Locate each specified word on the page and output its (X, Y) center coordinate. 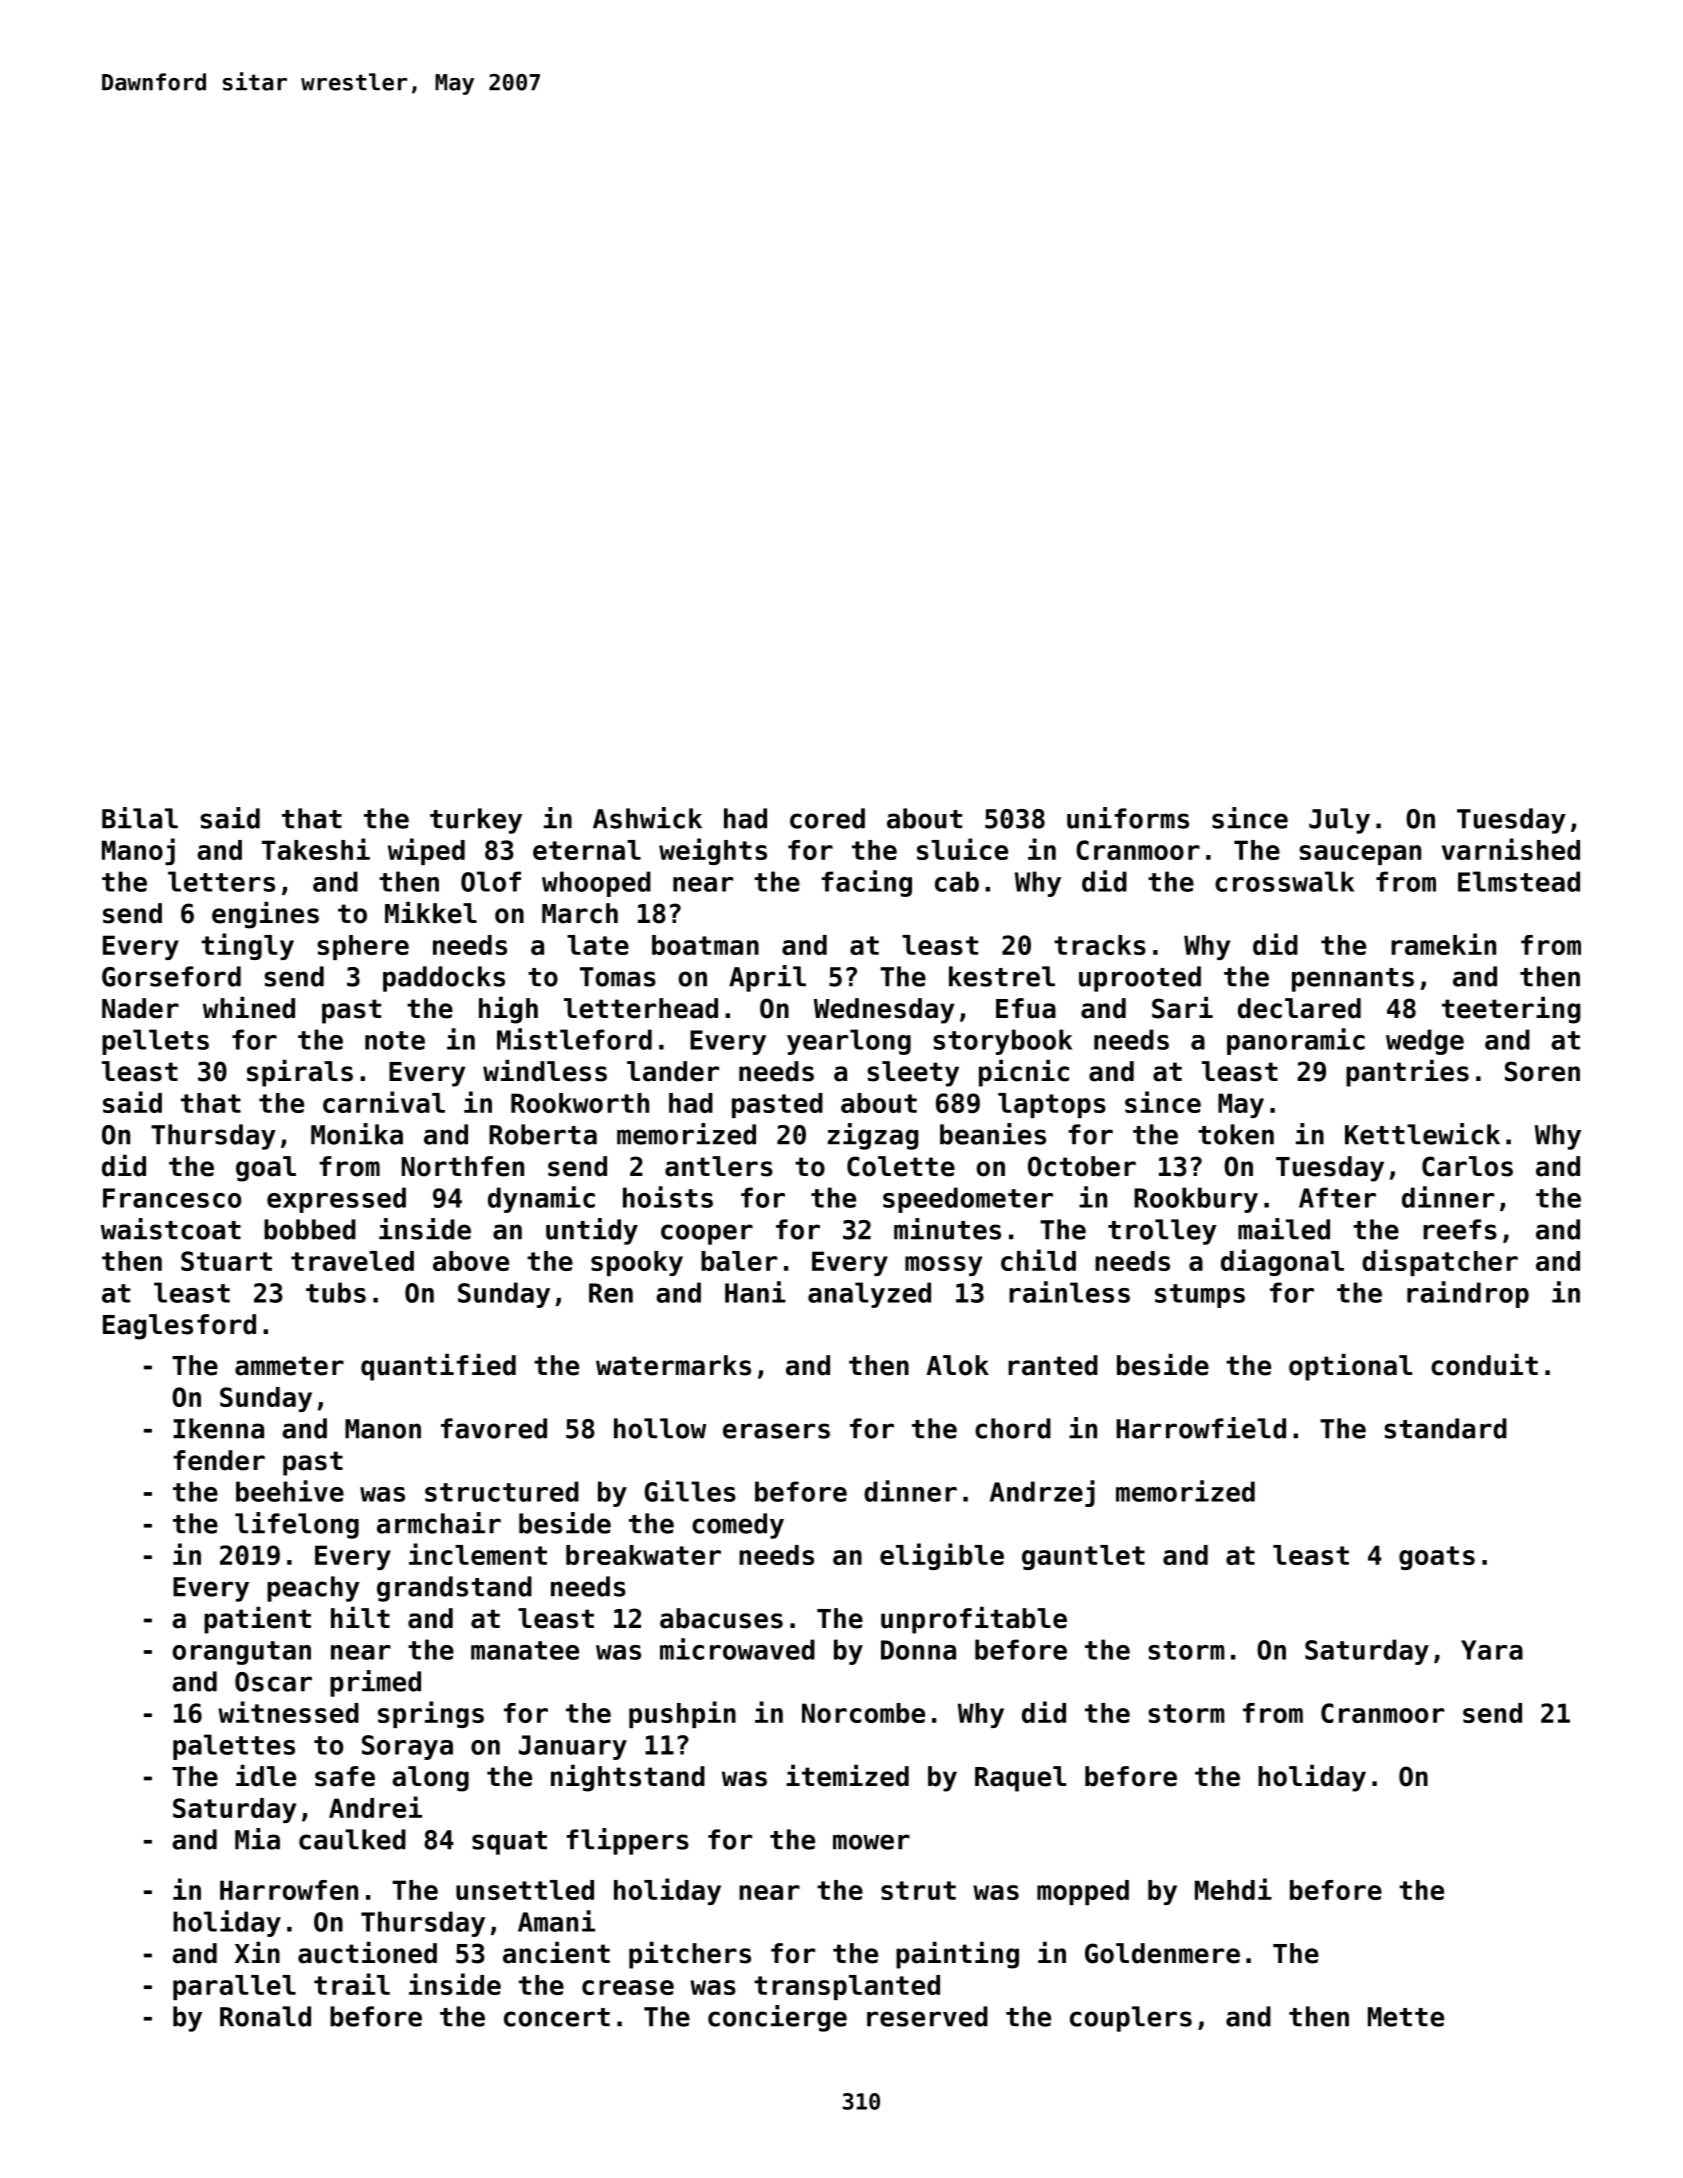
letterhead (641, 1008)
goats (1437, 1558)
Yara (1492, 1650)
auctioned (367, 1953)
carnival (384, 1102)
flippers (627, 1841)
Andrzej (1042, 1493)
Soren (1542, 1071)
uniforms (1128, 818)
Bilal (140, 818)
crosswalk (1284, 881)
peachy (313, 1589)
